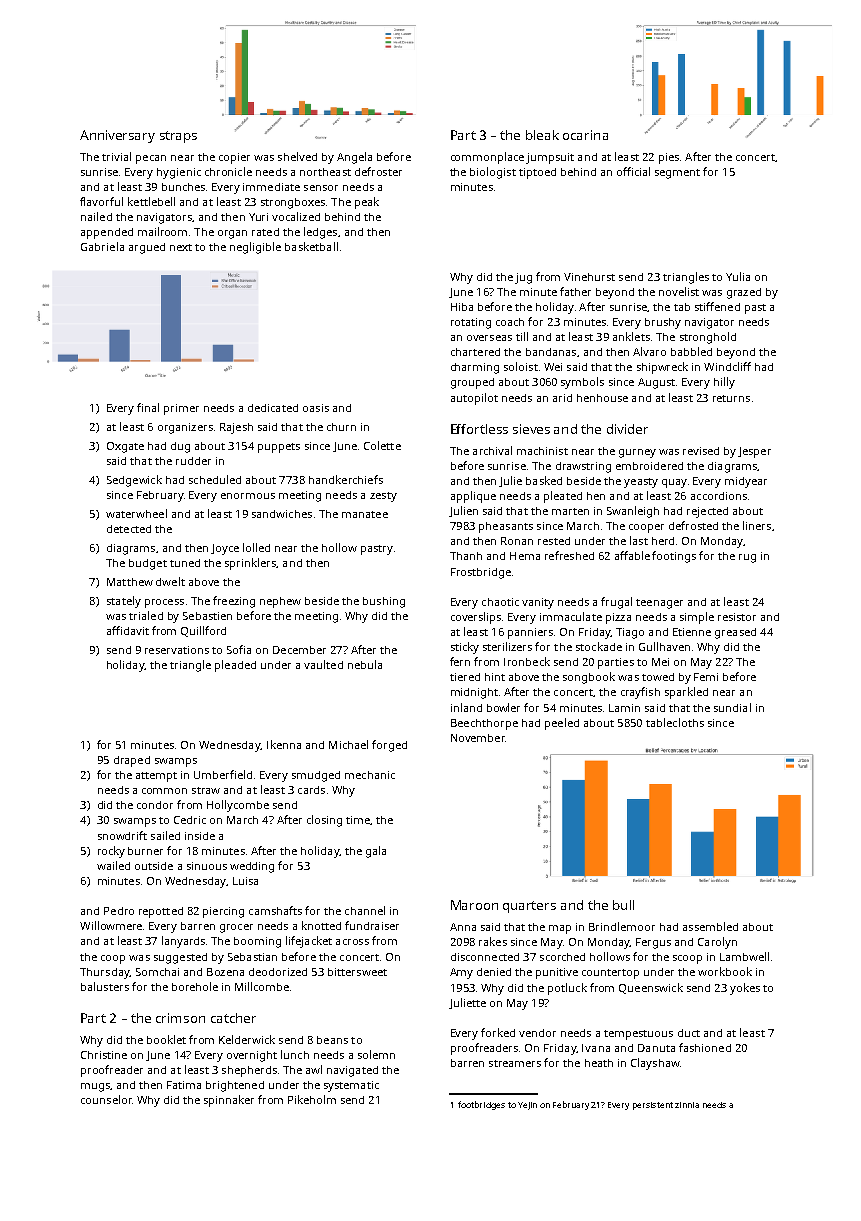 This screenshot has width=861, height=1221. Describe the element at coordinates (523, 278) in the screenshot. I see `jug` at that location.
